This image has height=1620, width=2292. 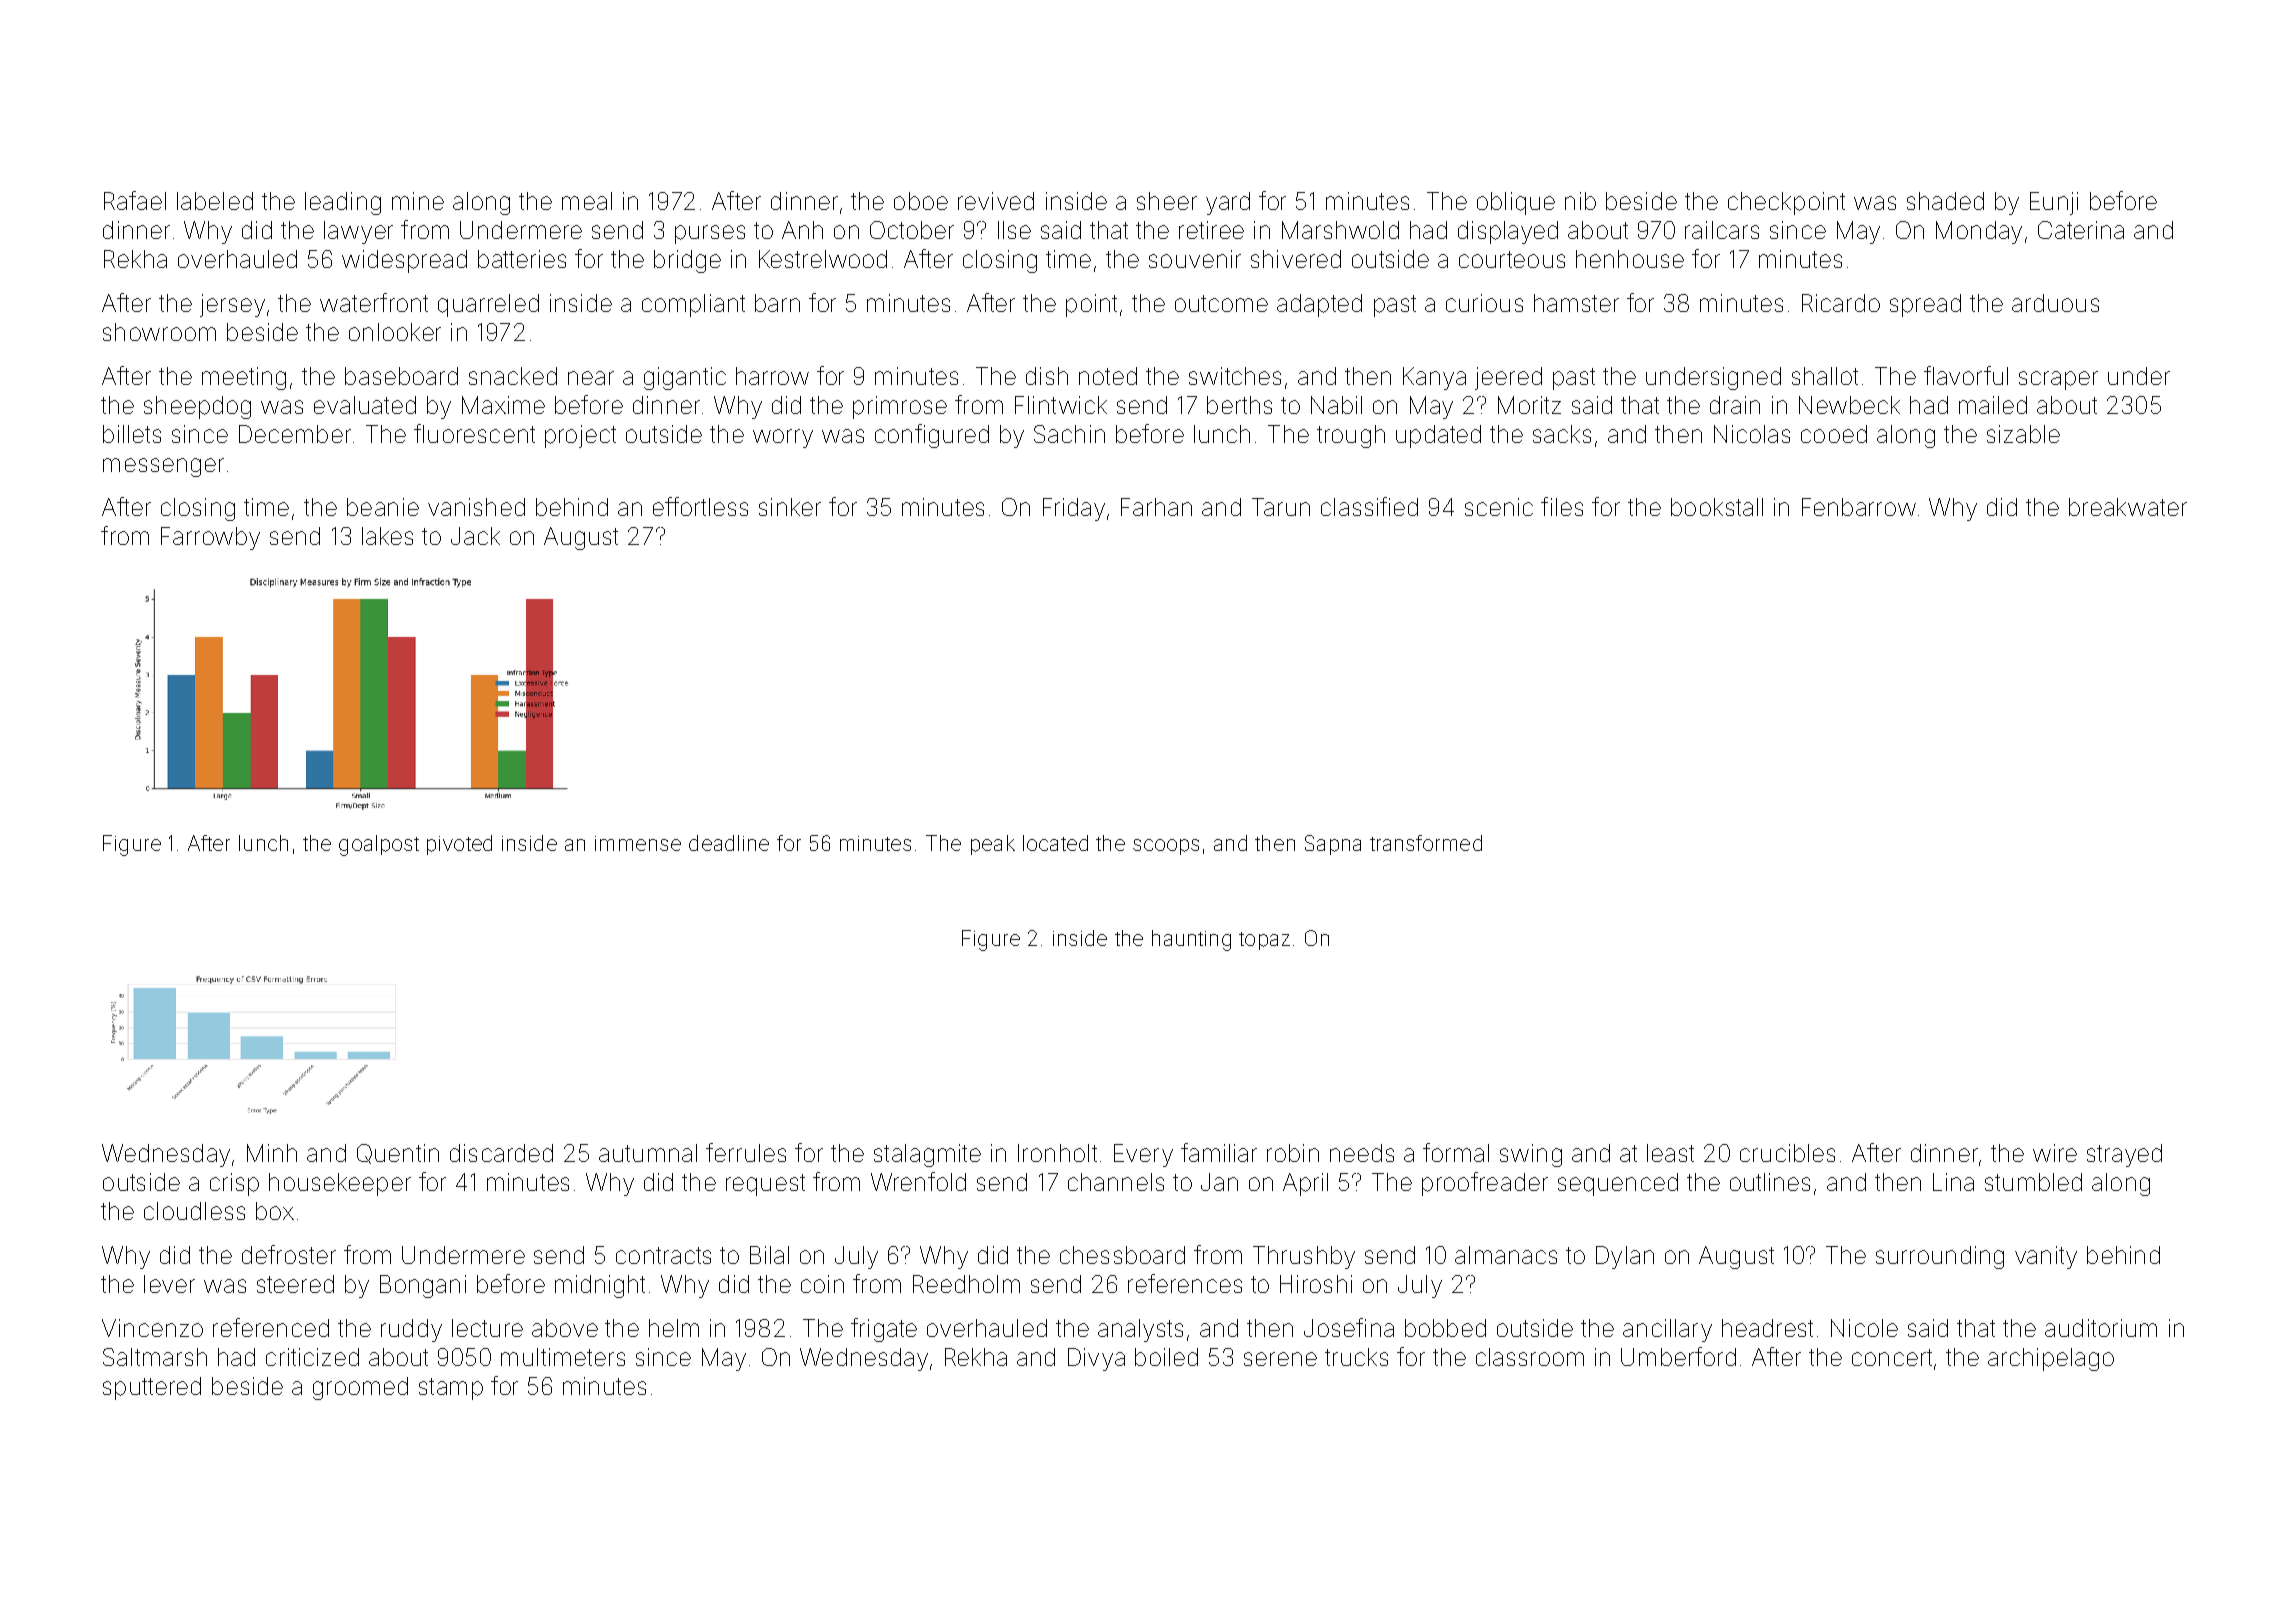 What do you see at coordinates (1333, 845) in the image?
I see `Sapna` at bounding box center [1333, 845].
